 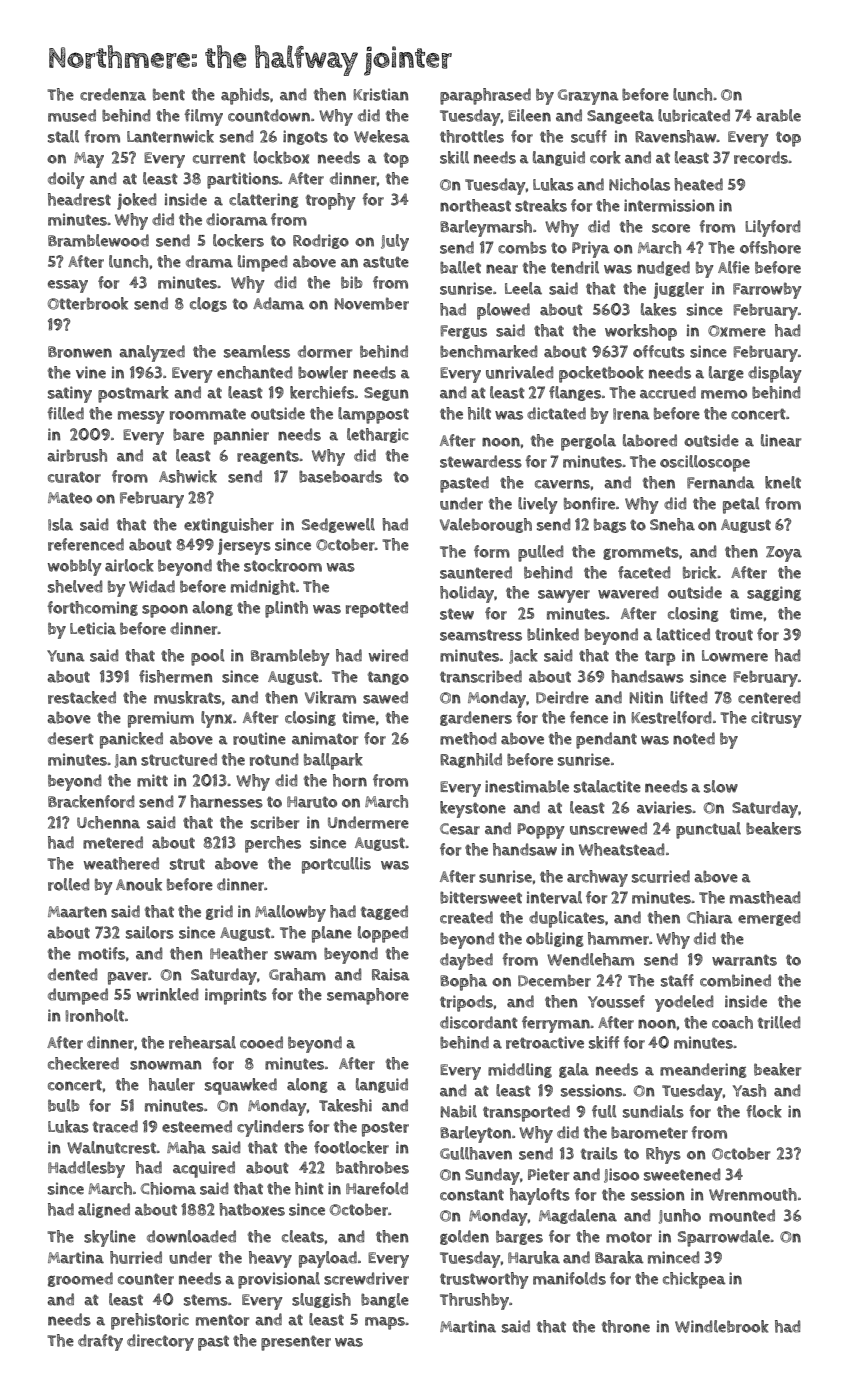 What do you see at coordinates (197, 1126) in the screenshot?
I see `esteemed` at bounding box center [197, 1126].
